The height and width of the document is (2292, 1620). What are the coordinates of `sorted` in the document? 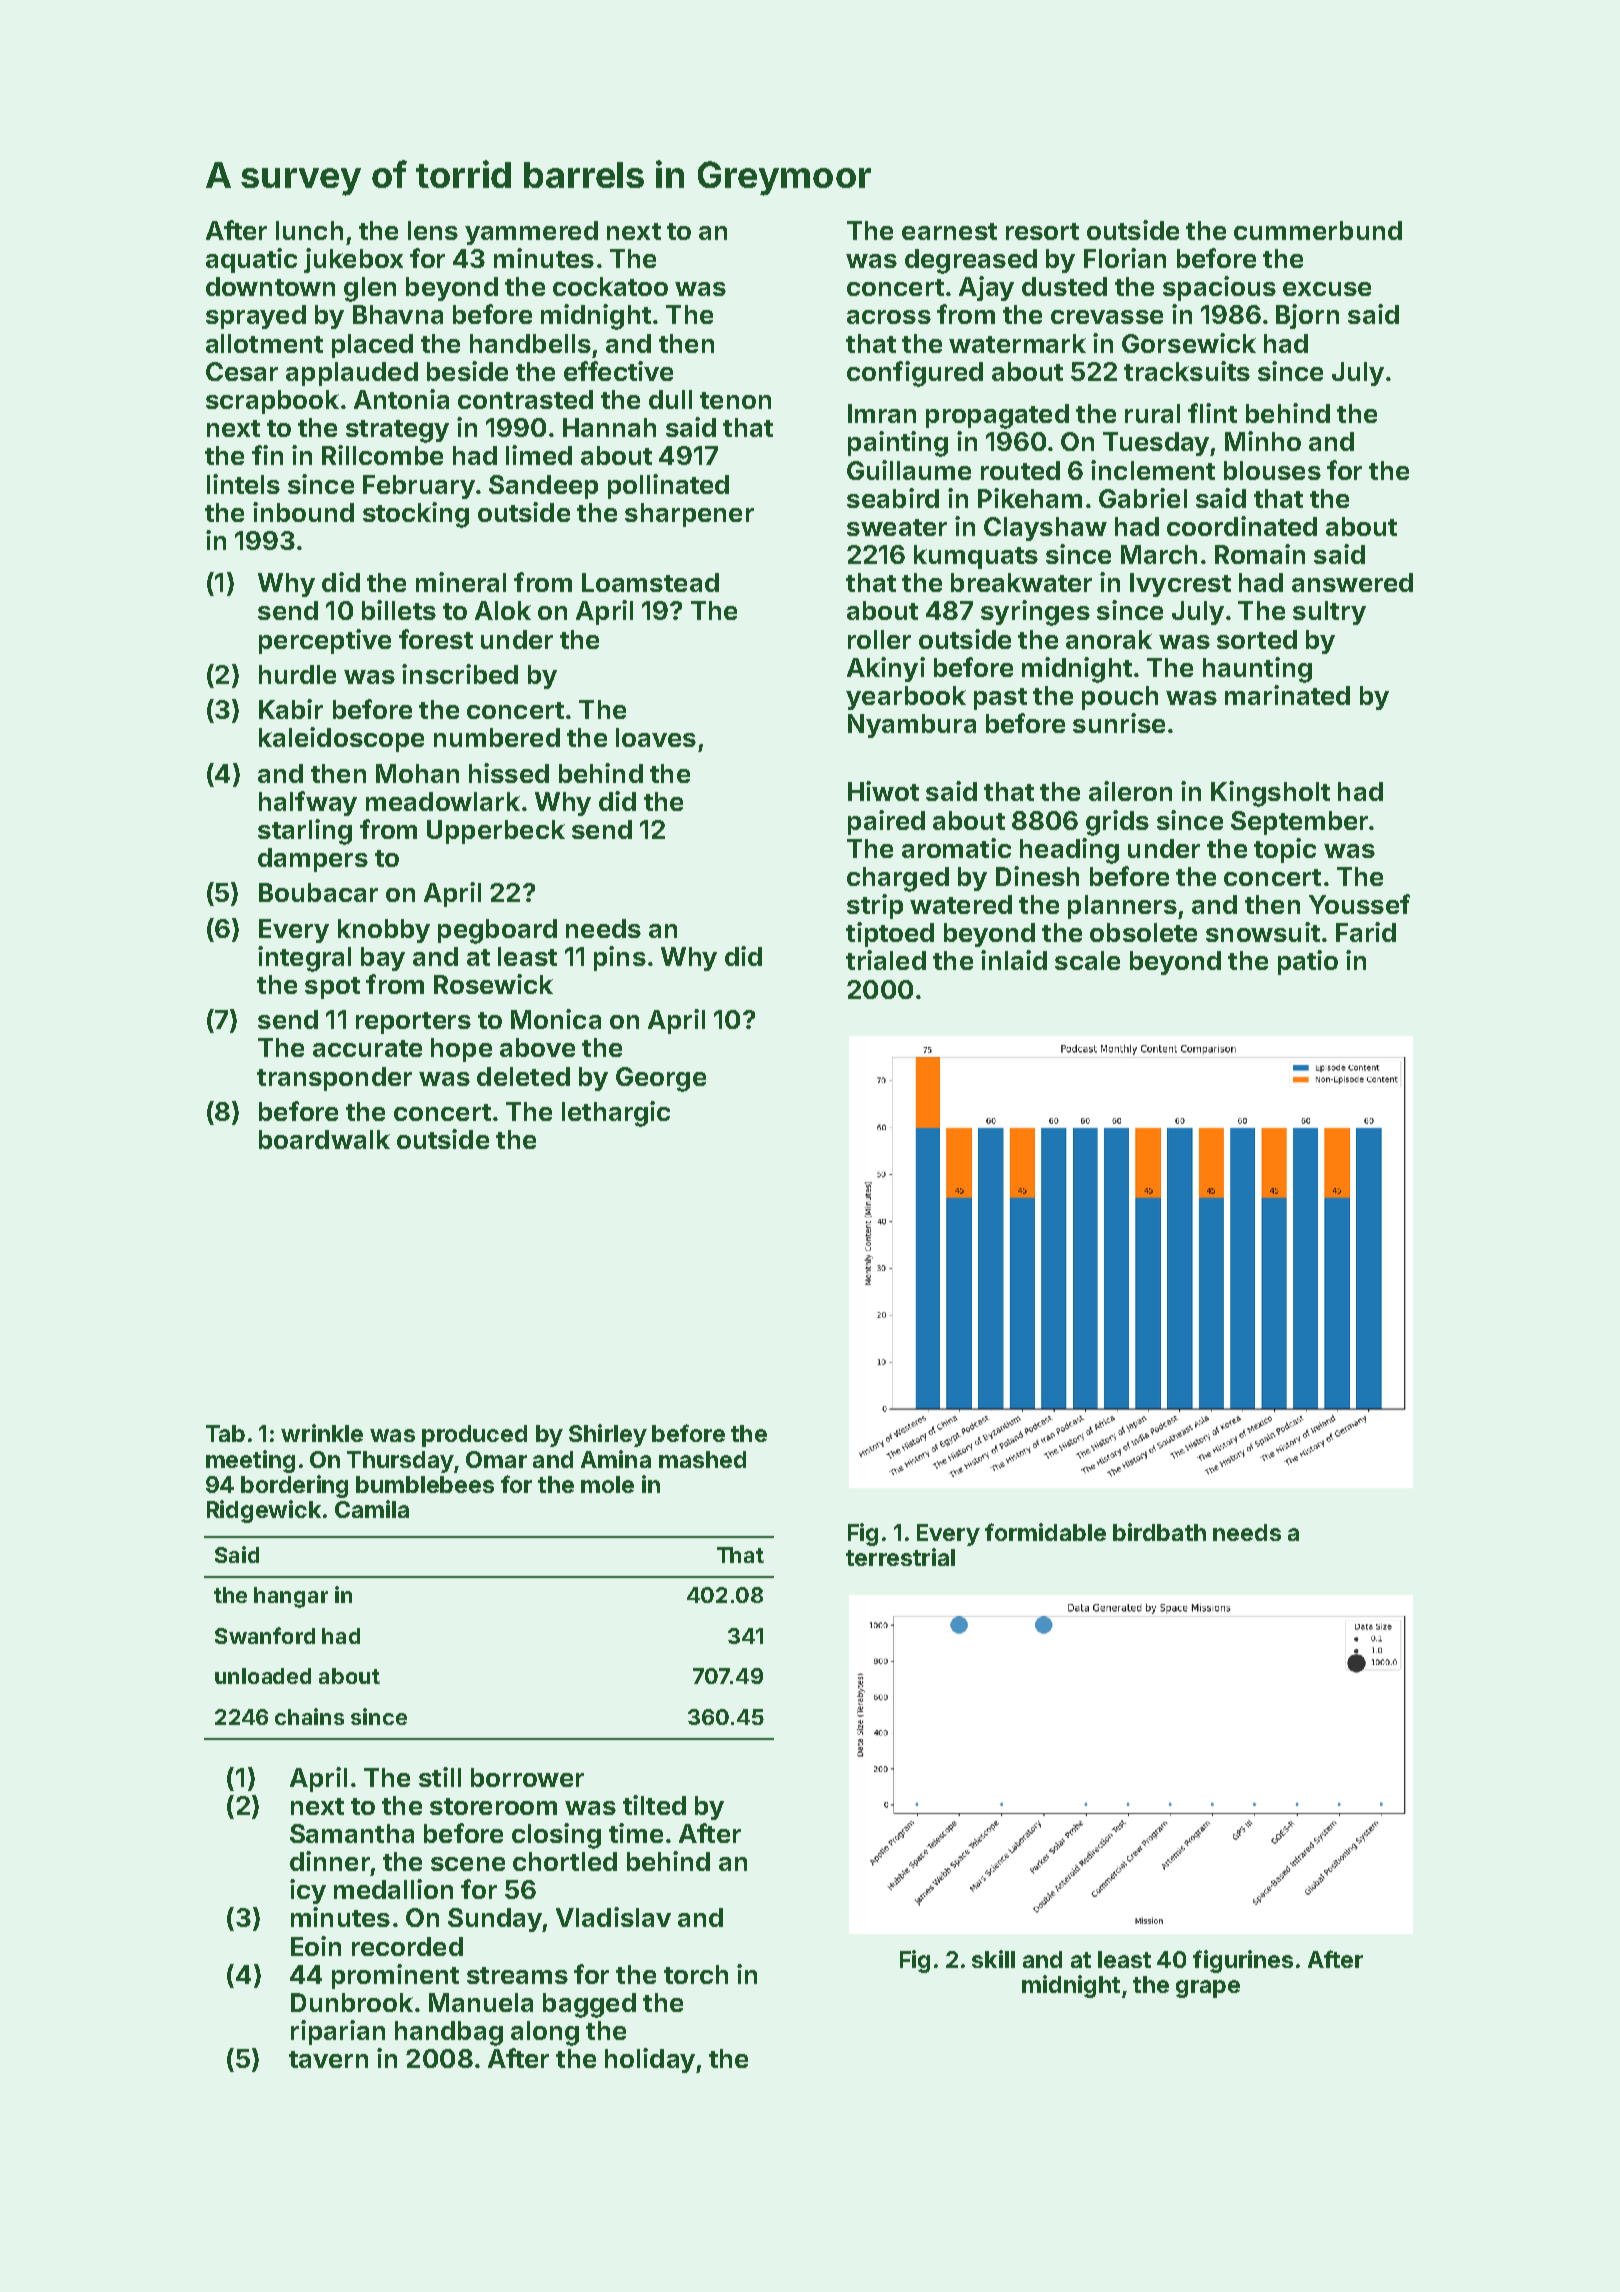 It's located at (1257, 639).
